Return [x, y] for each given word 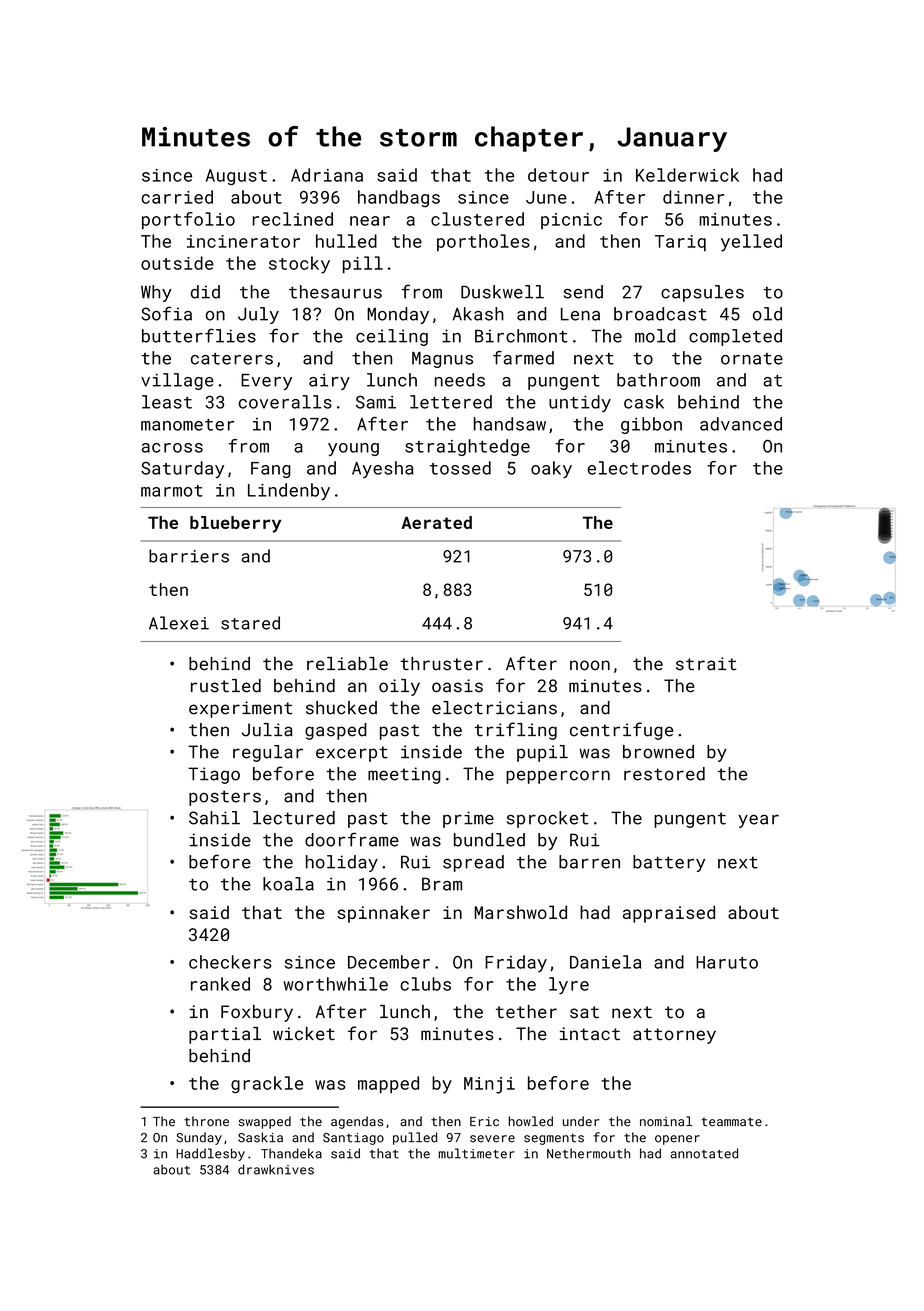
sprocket [548, 819]
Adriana [327, 175]
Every [266, 382]
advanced [741, 424]
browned [658, 752]
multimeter [477, 1153]
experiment [241, 709]
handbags [399, 198]
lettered [451, 402]
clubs [425, 984]
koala [288, 884]
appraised [669, 914]
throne [206, 1121]
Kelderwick [687, 175]
